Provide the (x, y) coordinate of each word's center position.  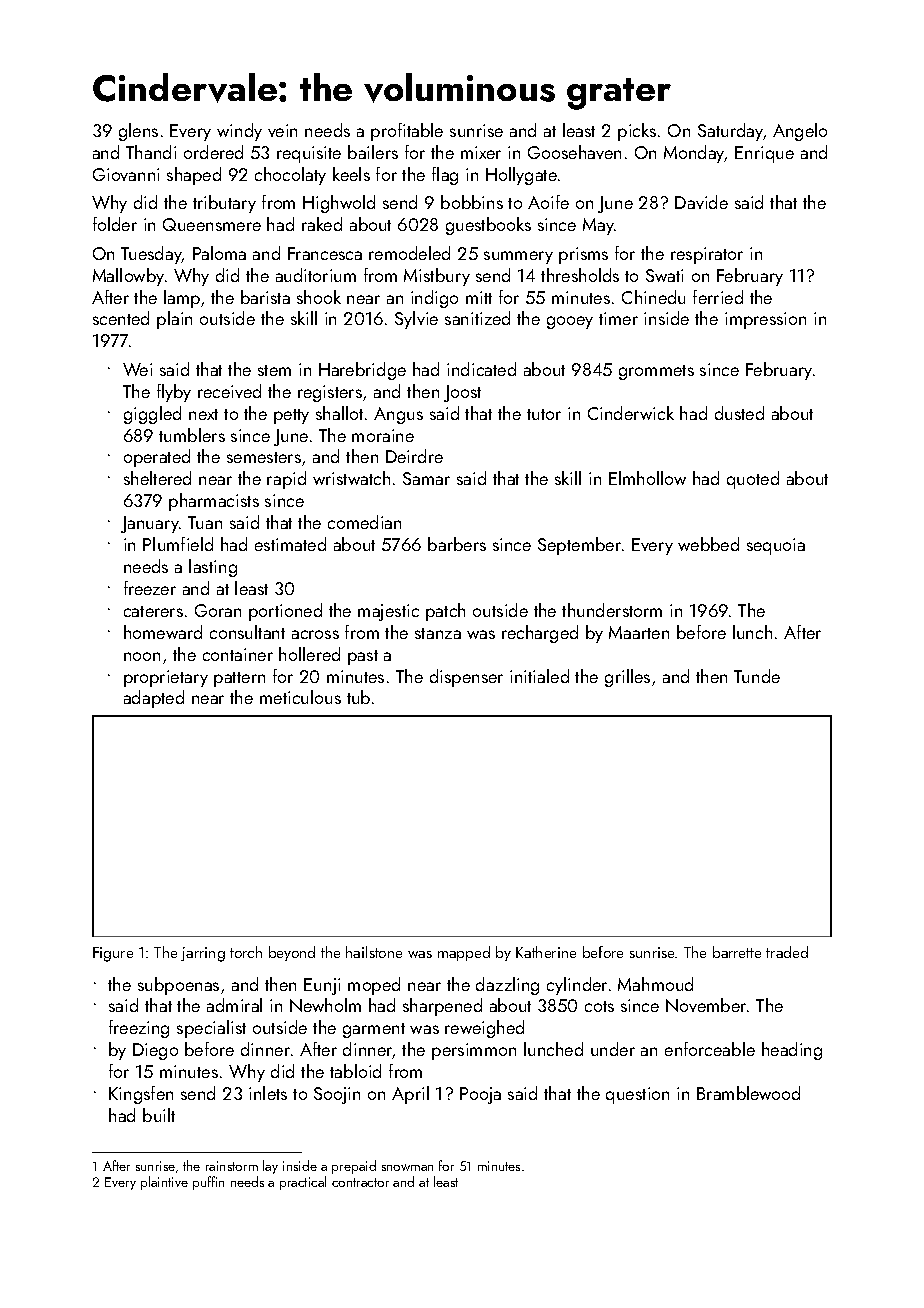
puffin (208, 1183)
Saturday (730, 132)
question (637, 1095)
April (410, 1095)
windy (239, 132)
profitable (407, 132)
